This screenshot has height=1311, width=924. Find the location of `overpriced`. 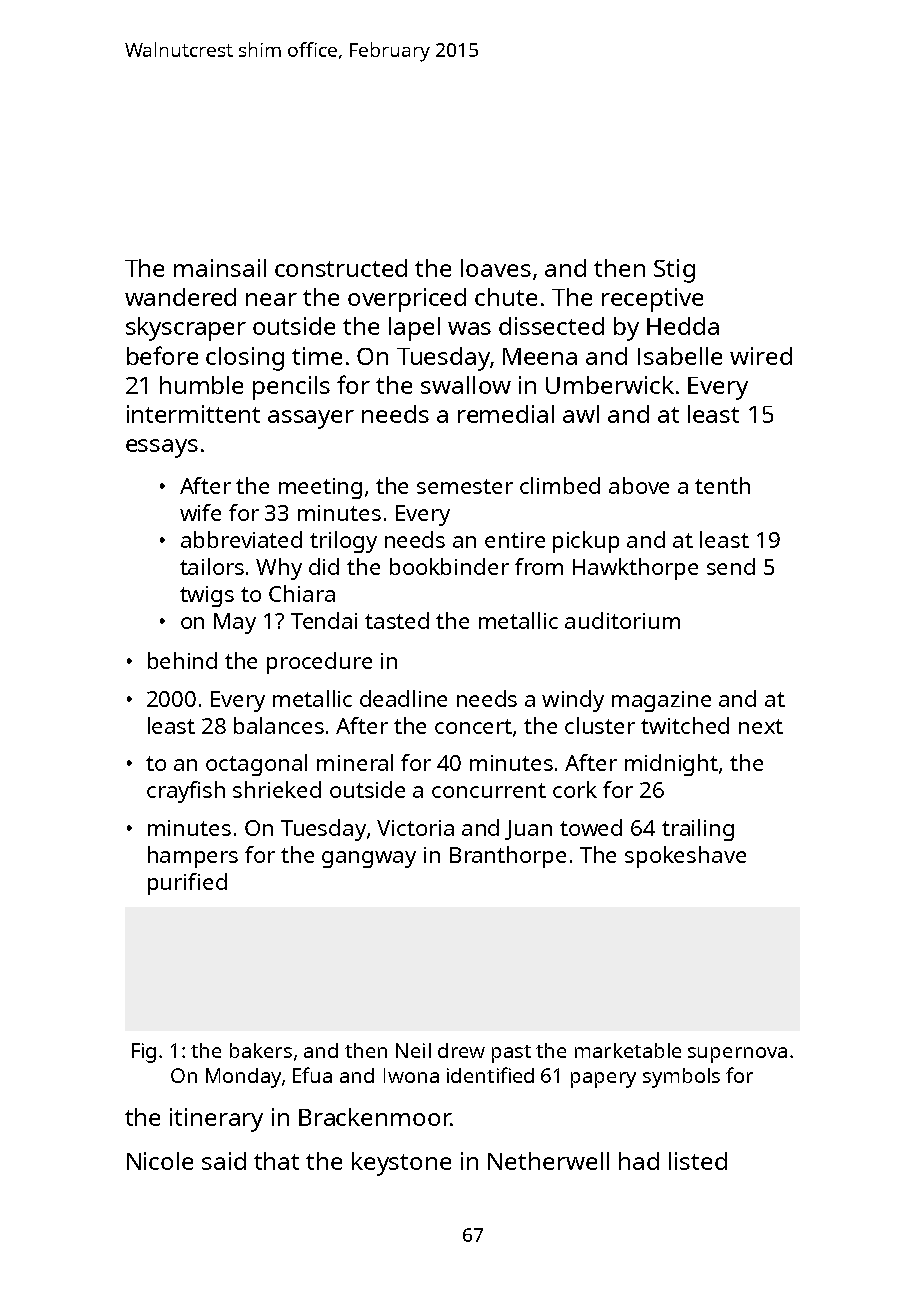

overpriced is located at coordinates (407, 300).
